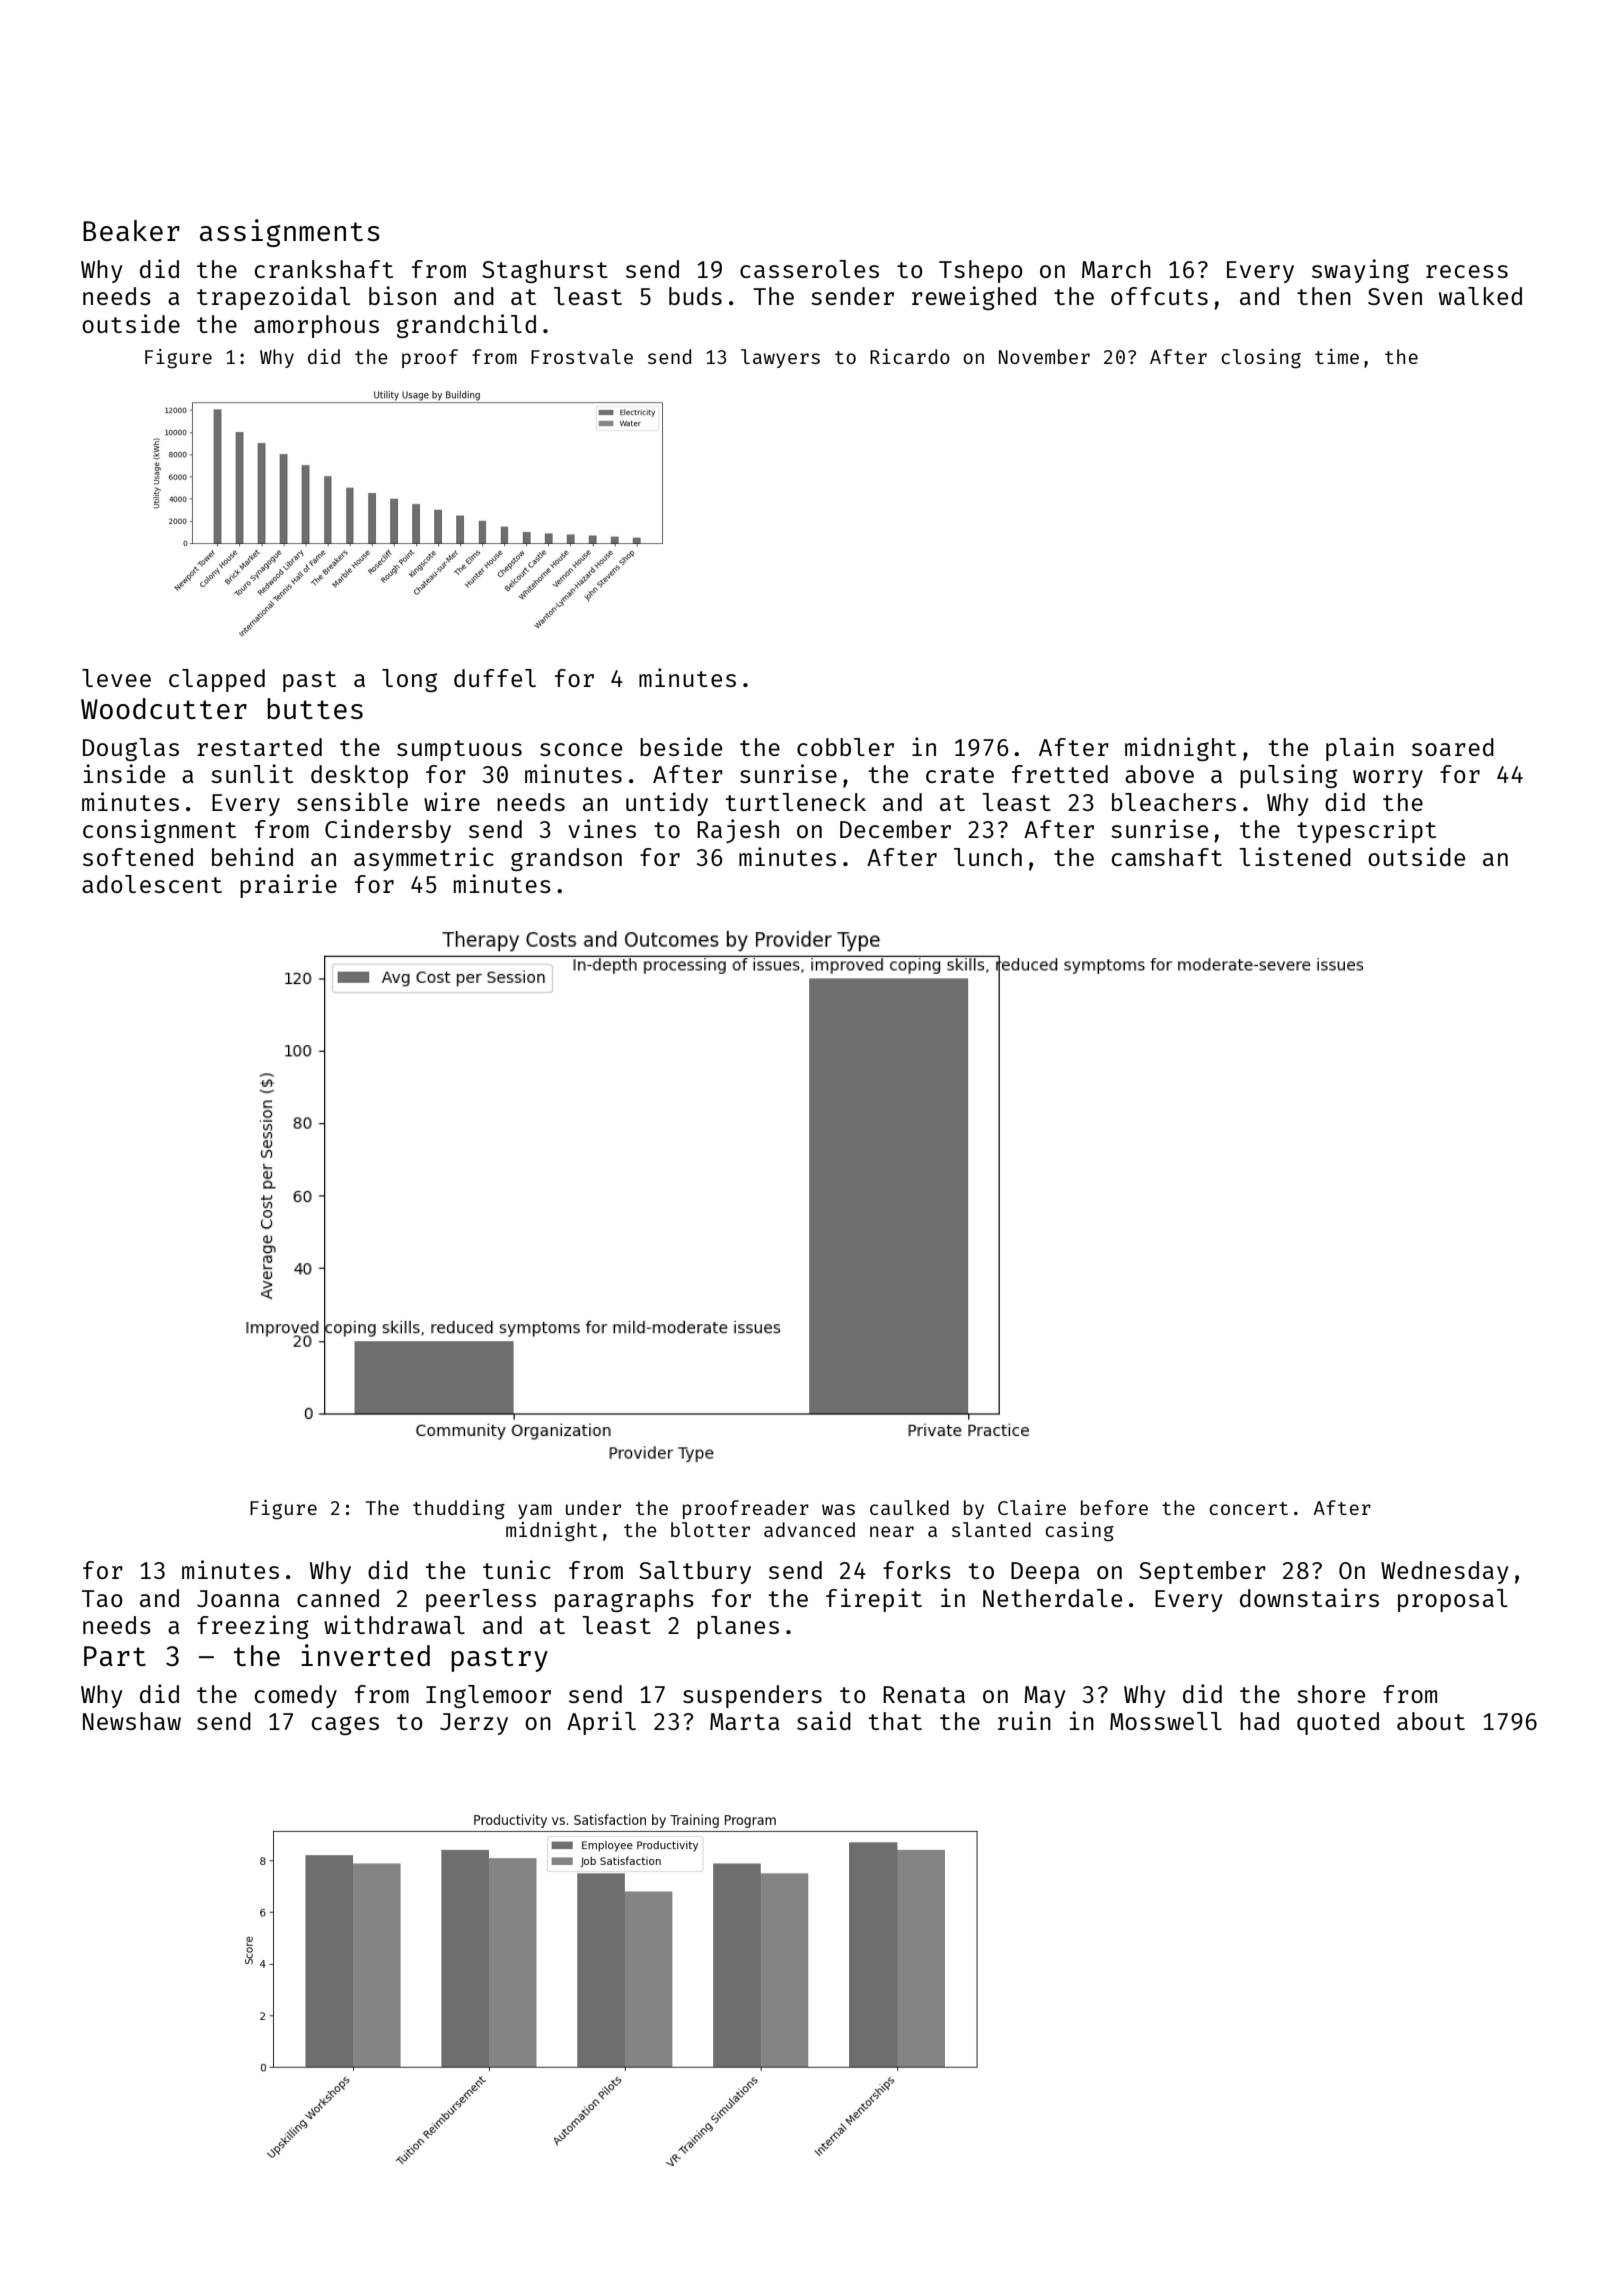 Image resolution: width=1620 pixels, height=2292 pixels. Describe the element at coordinates (809, 269) in the screenshot. I see `casseroles` at that location.
